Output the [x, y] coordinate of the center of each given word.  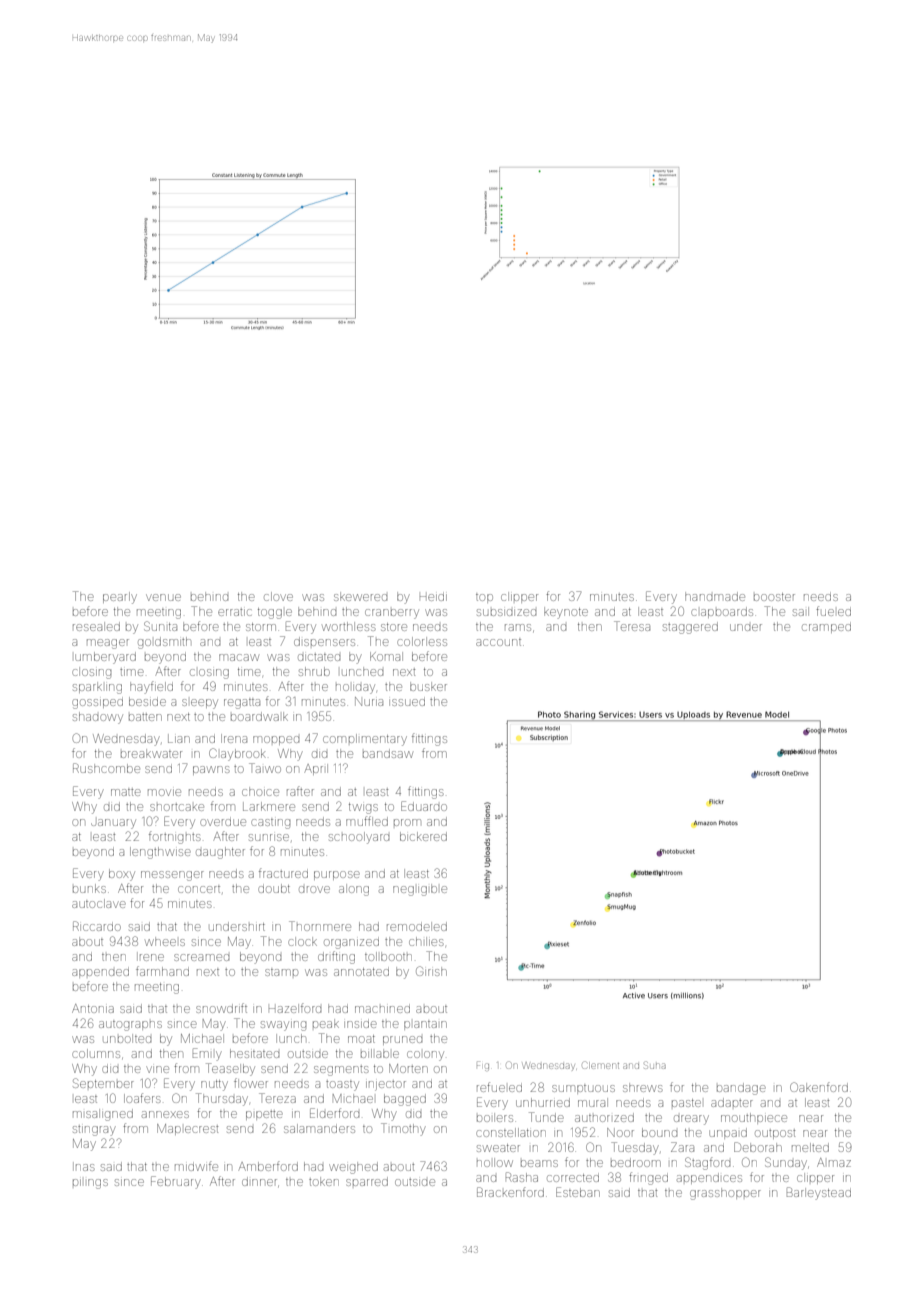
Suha [655, 1065]
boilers [495, 1117]
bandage [741, 1089]
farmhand [162, 971]
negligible [420, 890]
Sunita [160, 626]
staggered [690, 628]
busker [428, 686]
